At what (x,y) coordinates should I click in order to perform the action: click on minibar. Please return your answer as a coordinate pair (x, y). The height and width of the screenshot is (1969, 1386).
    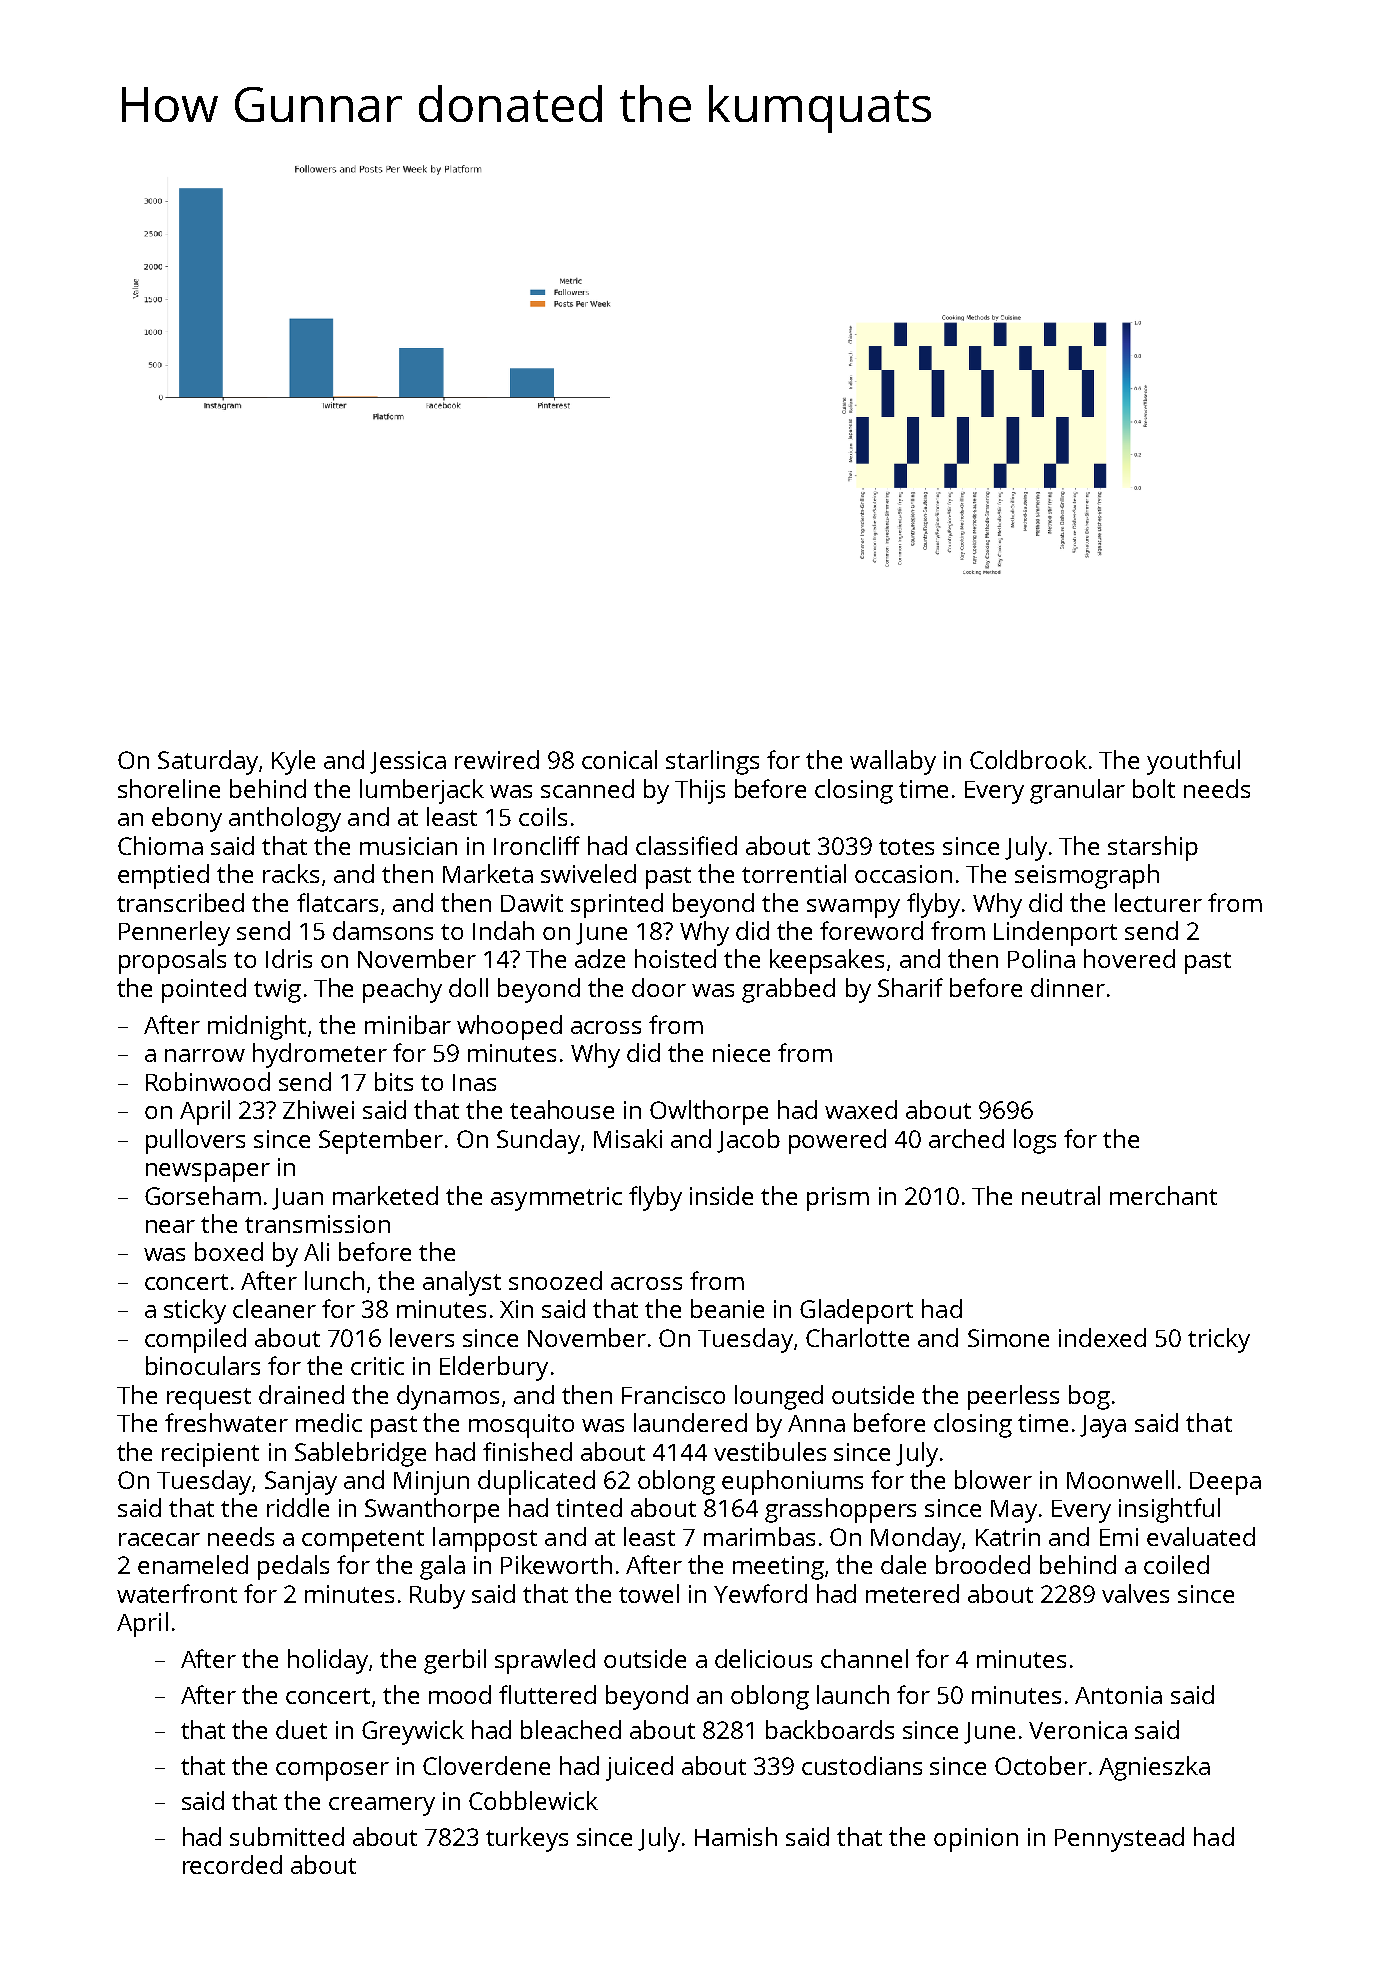
    Looking at the image, I should click on (408, 1024).
